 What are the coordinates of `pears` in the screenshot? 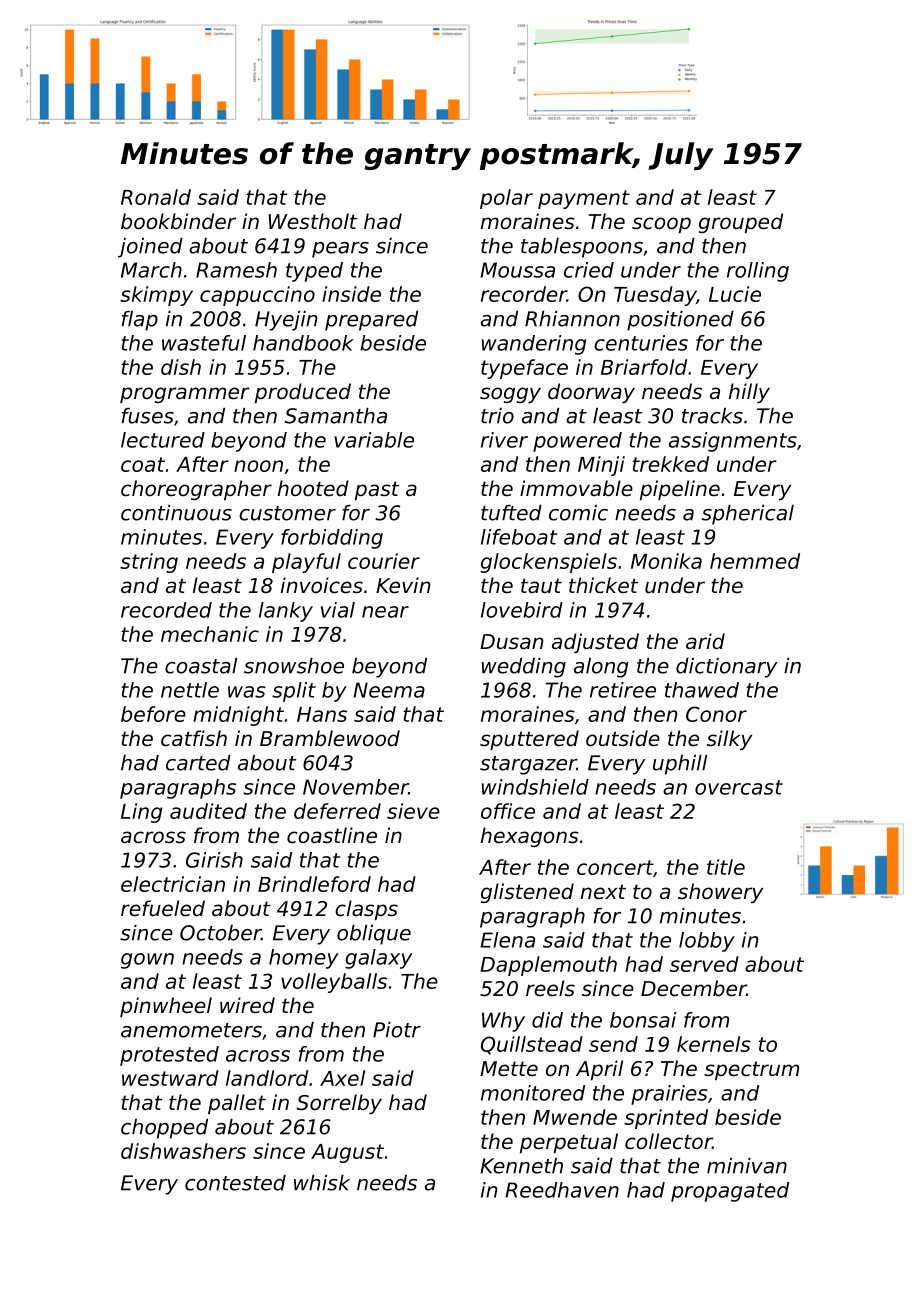 It's located at (340, 250).
